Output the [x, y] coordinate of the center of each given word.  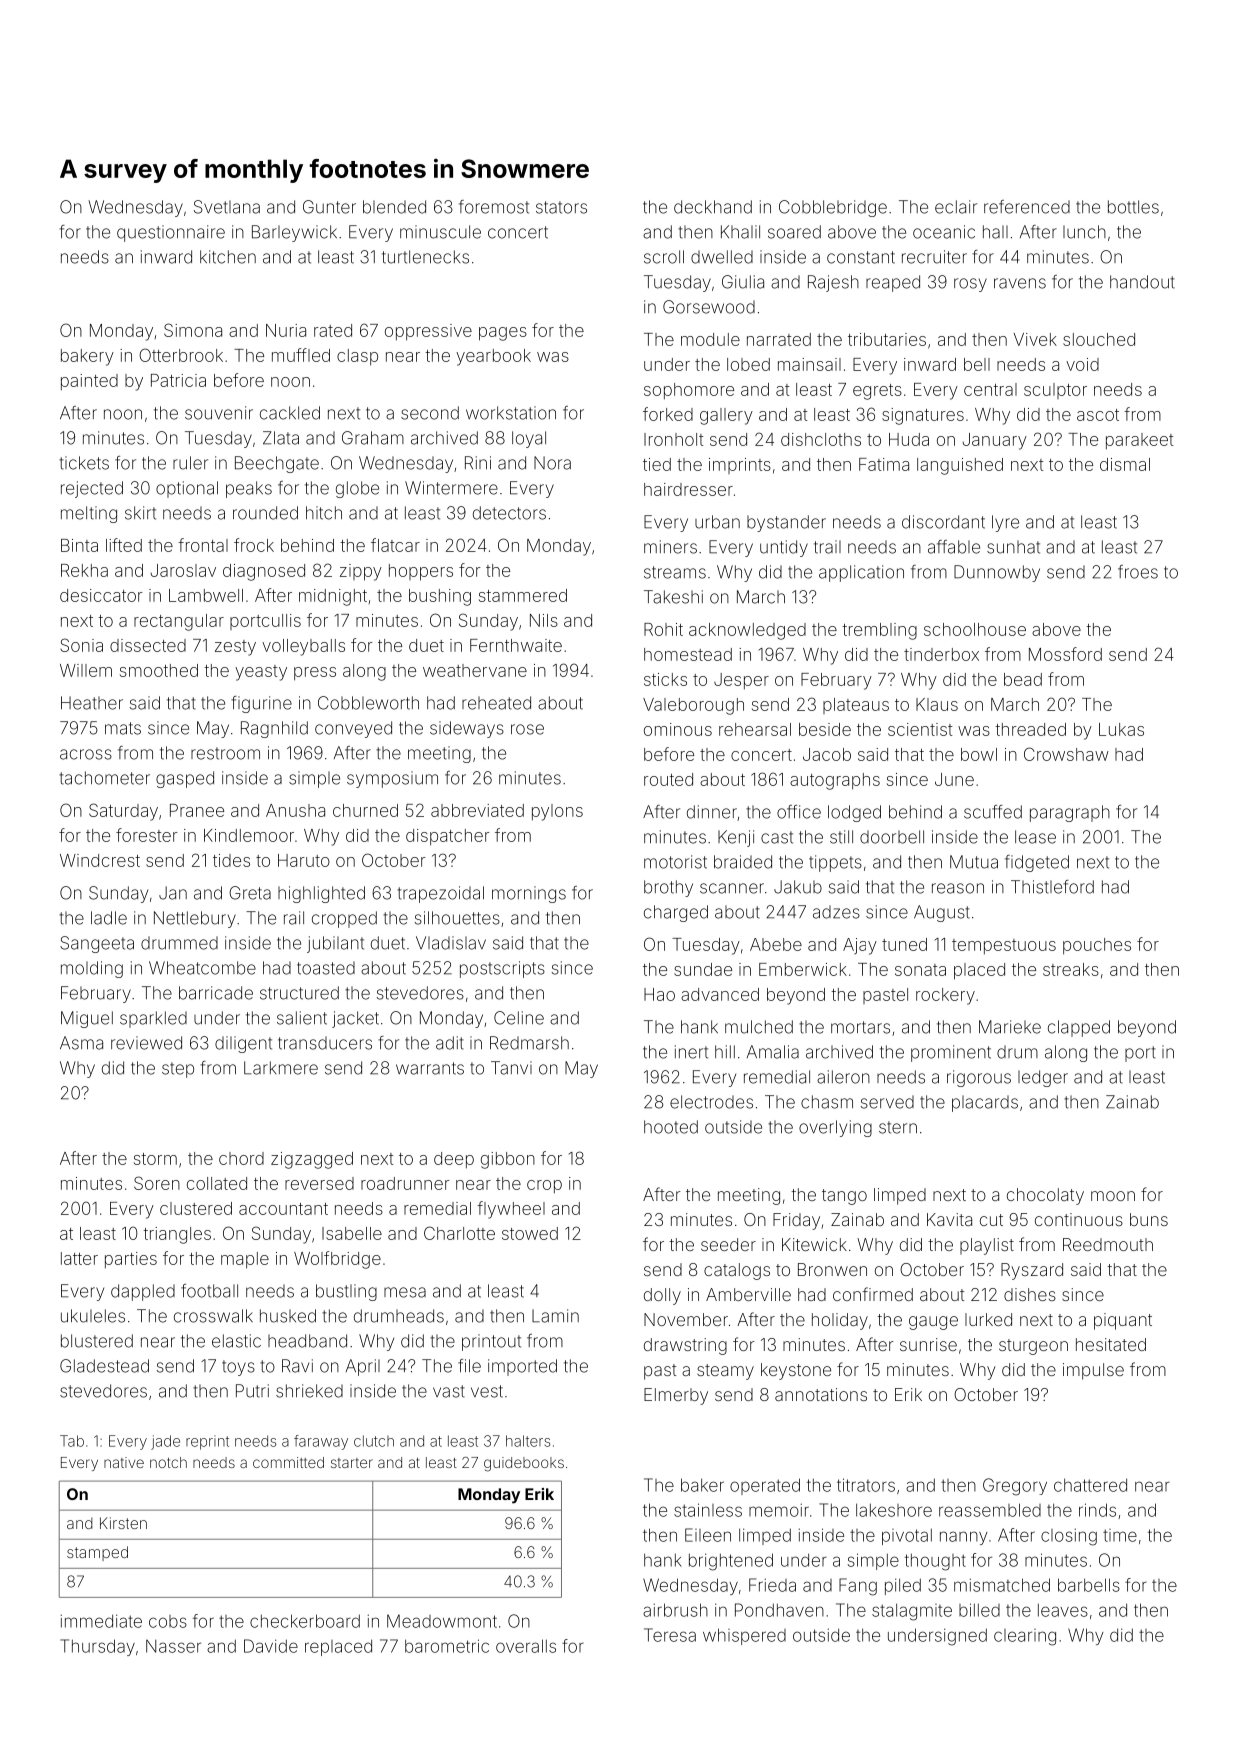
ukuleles [93, 1316]
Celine [519, 1018]
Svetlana [227, 207]
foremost [494, 207]
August [942, 913]
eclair [956, 207]
